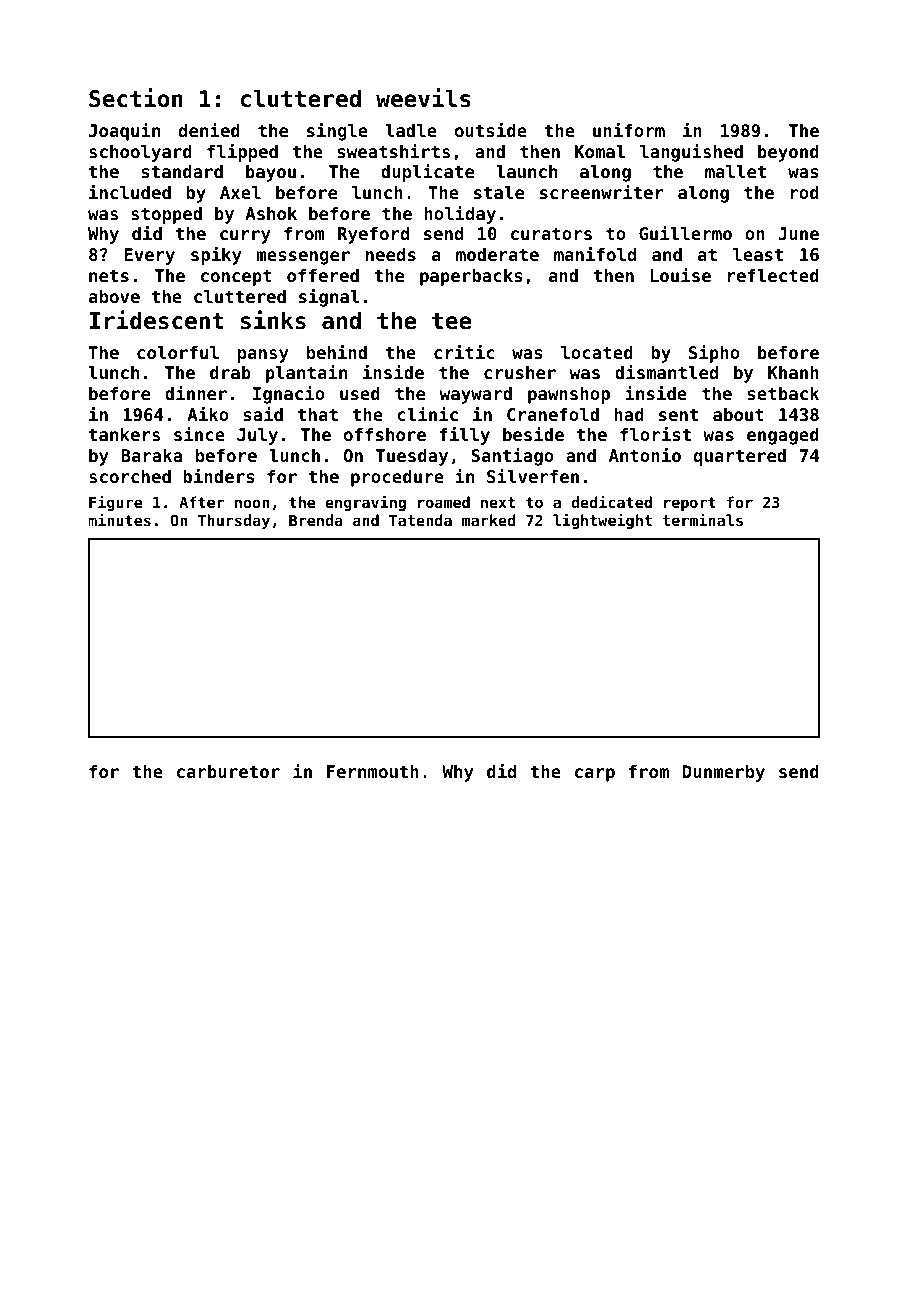  Describe the element at coordinates (420, 520) in the screenshot. I see `Tatenda` at that location.
